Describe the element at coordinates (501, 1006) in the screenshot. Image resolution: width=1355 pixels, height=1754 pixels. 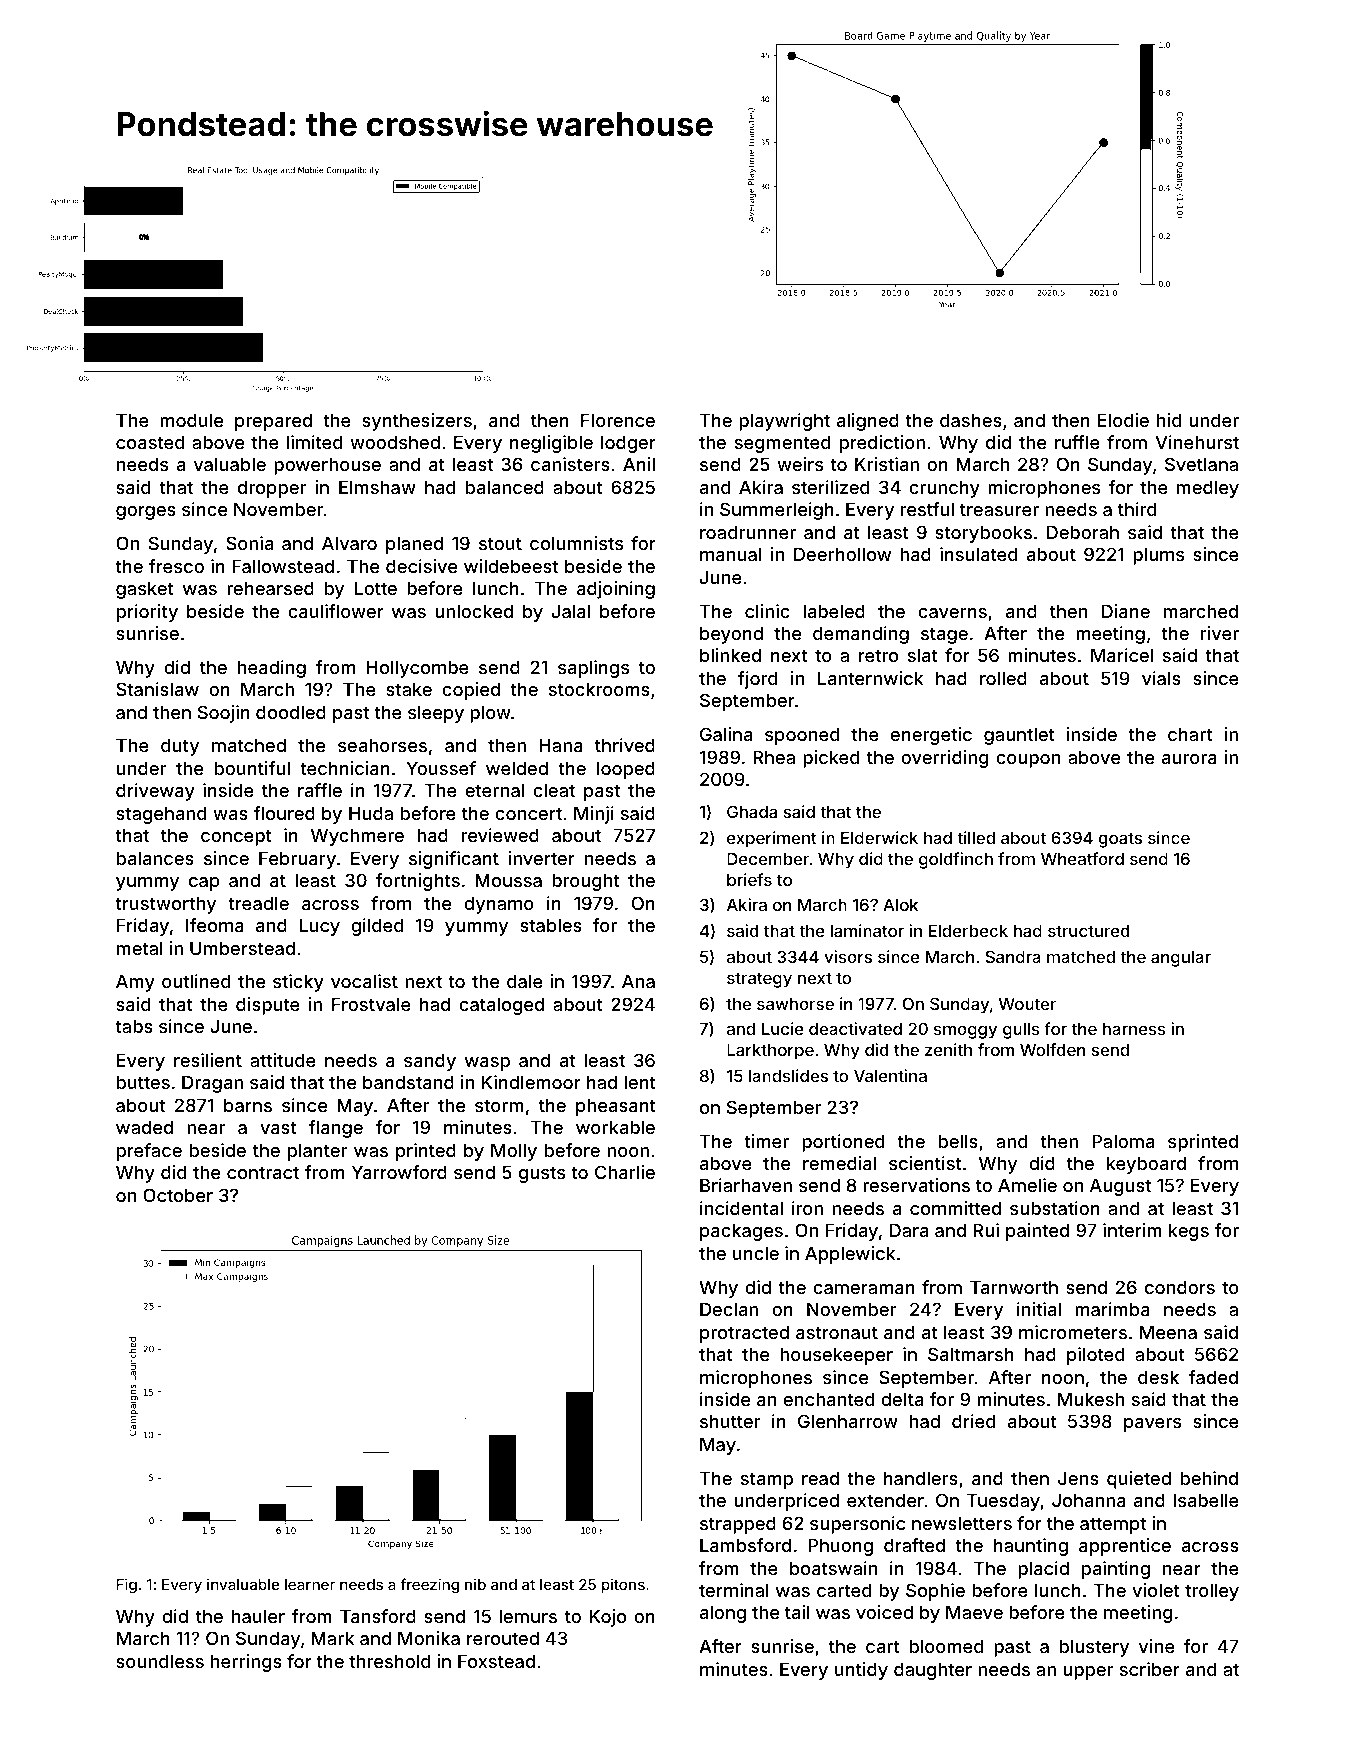
I see `cataloged` at that location.
